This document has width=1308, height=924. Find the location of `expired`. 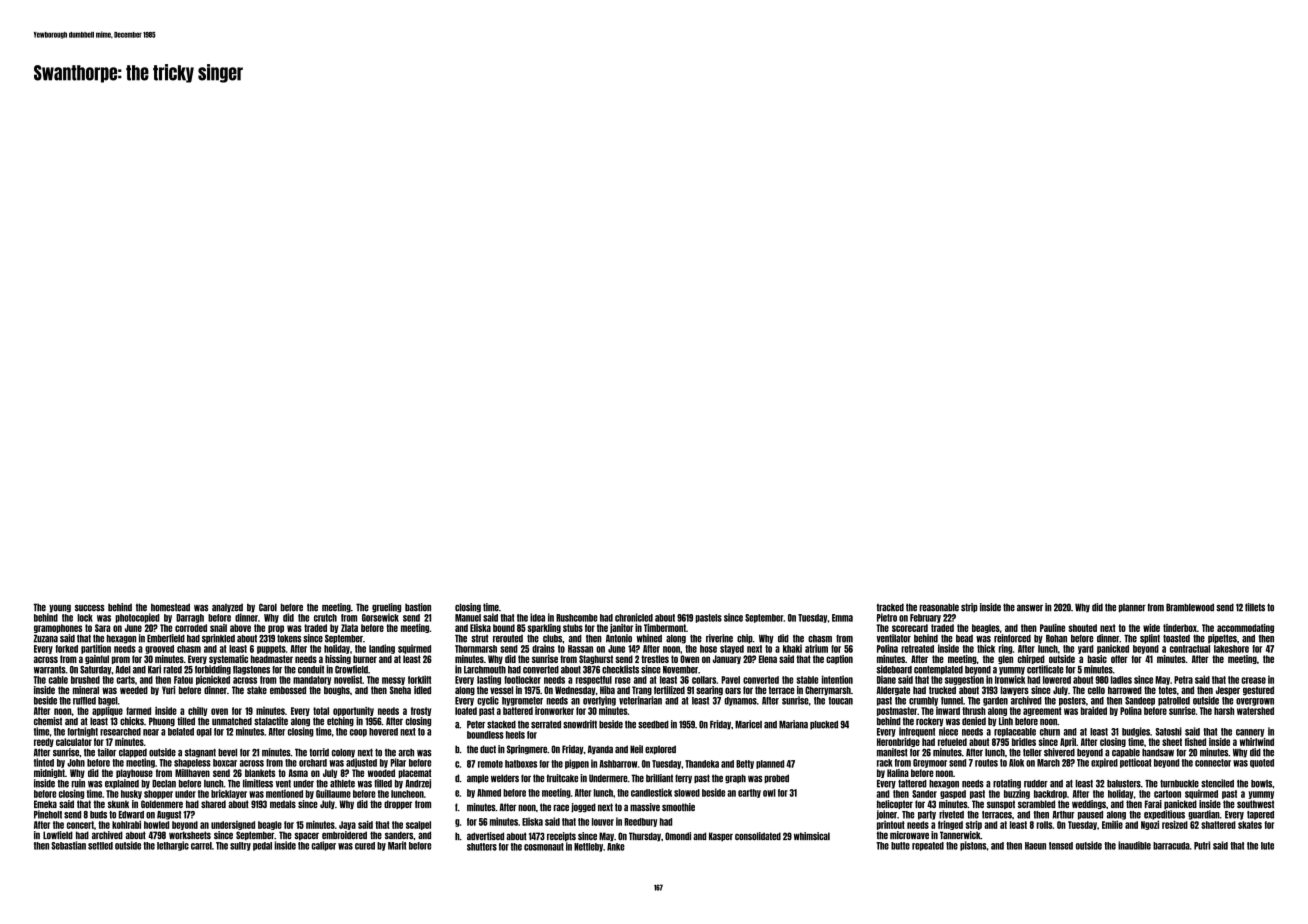

expired is located at coordinates (1104, 763).
